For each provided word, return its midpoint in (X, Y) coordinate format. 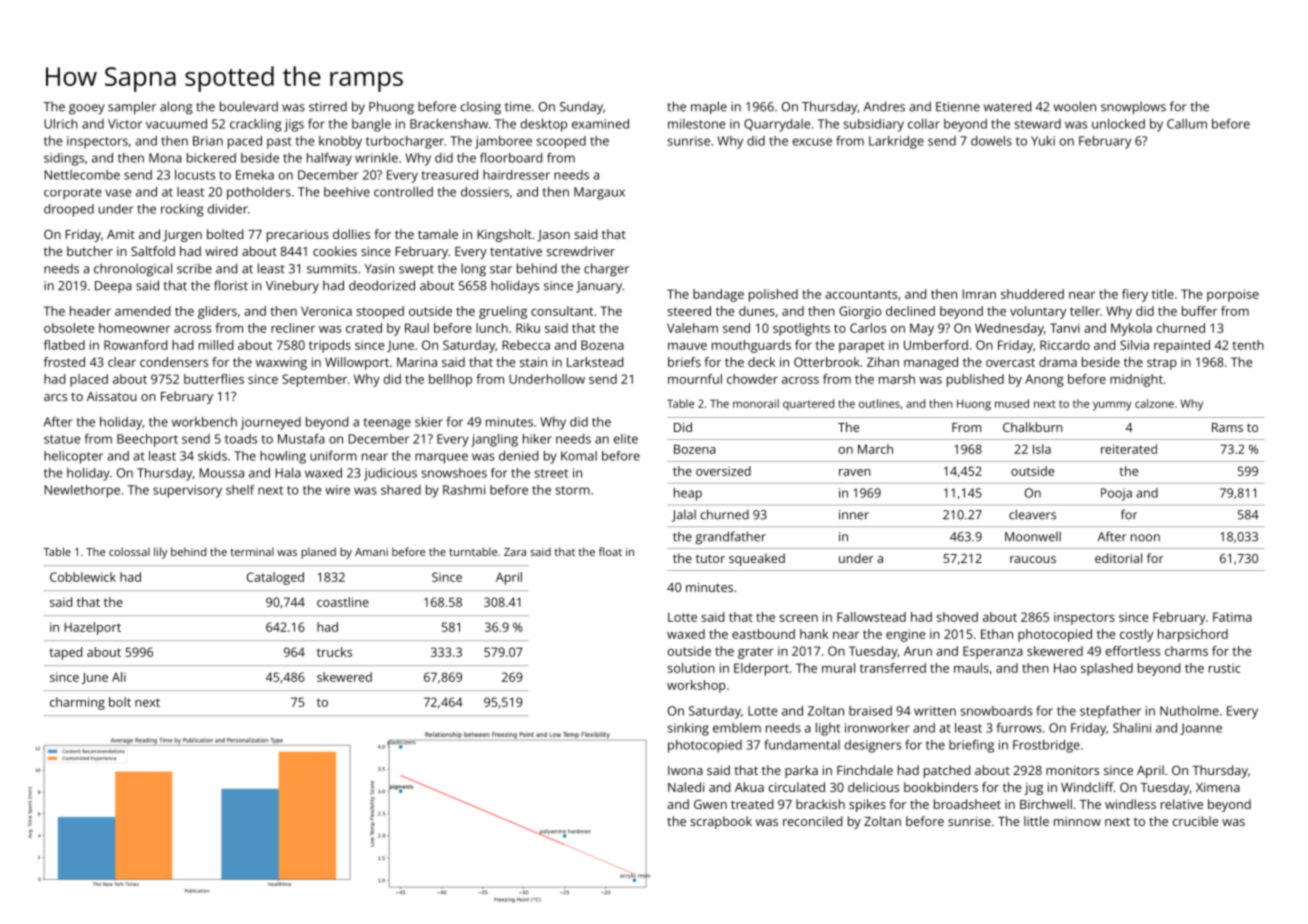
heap (688, 494)
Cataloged (275, 578)
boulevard (249, 106)
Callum (1187, 124)
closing (481, 108)
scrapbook (721, 822)
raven (855, 472)
